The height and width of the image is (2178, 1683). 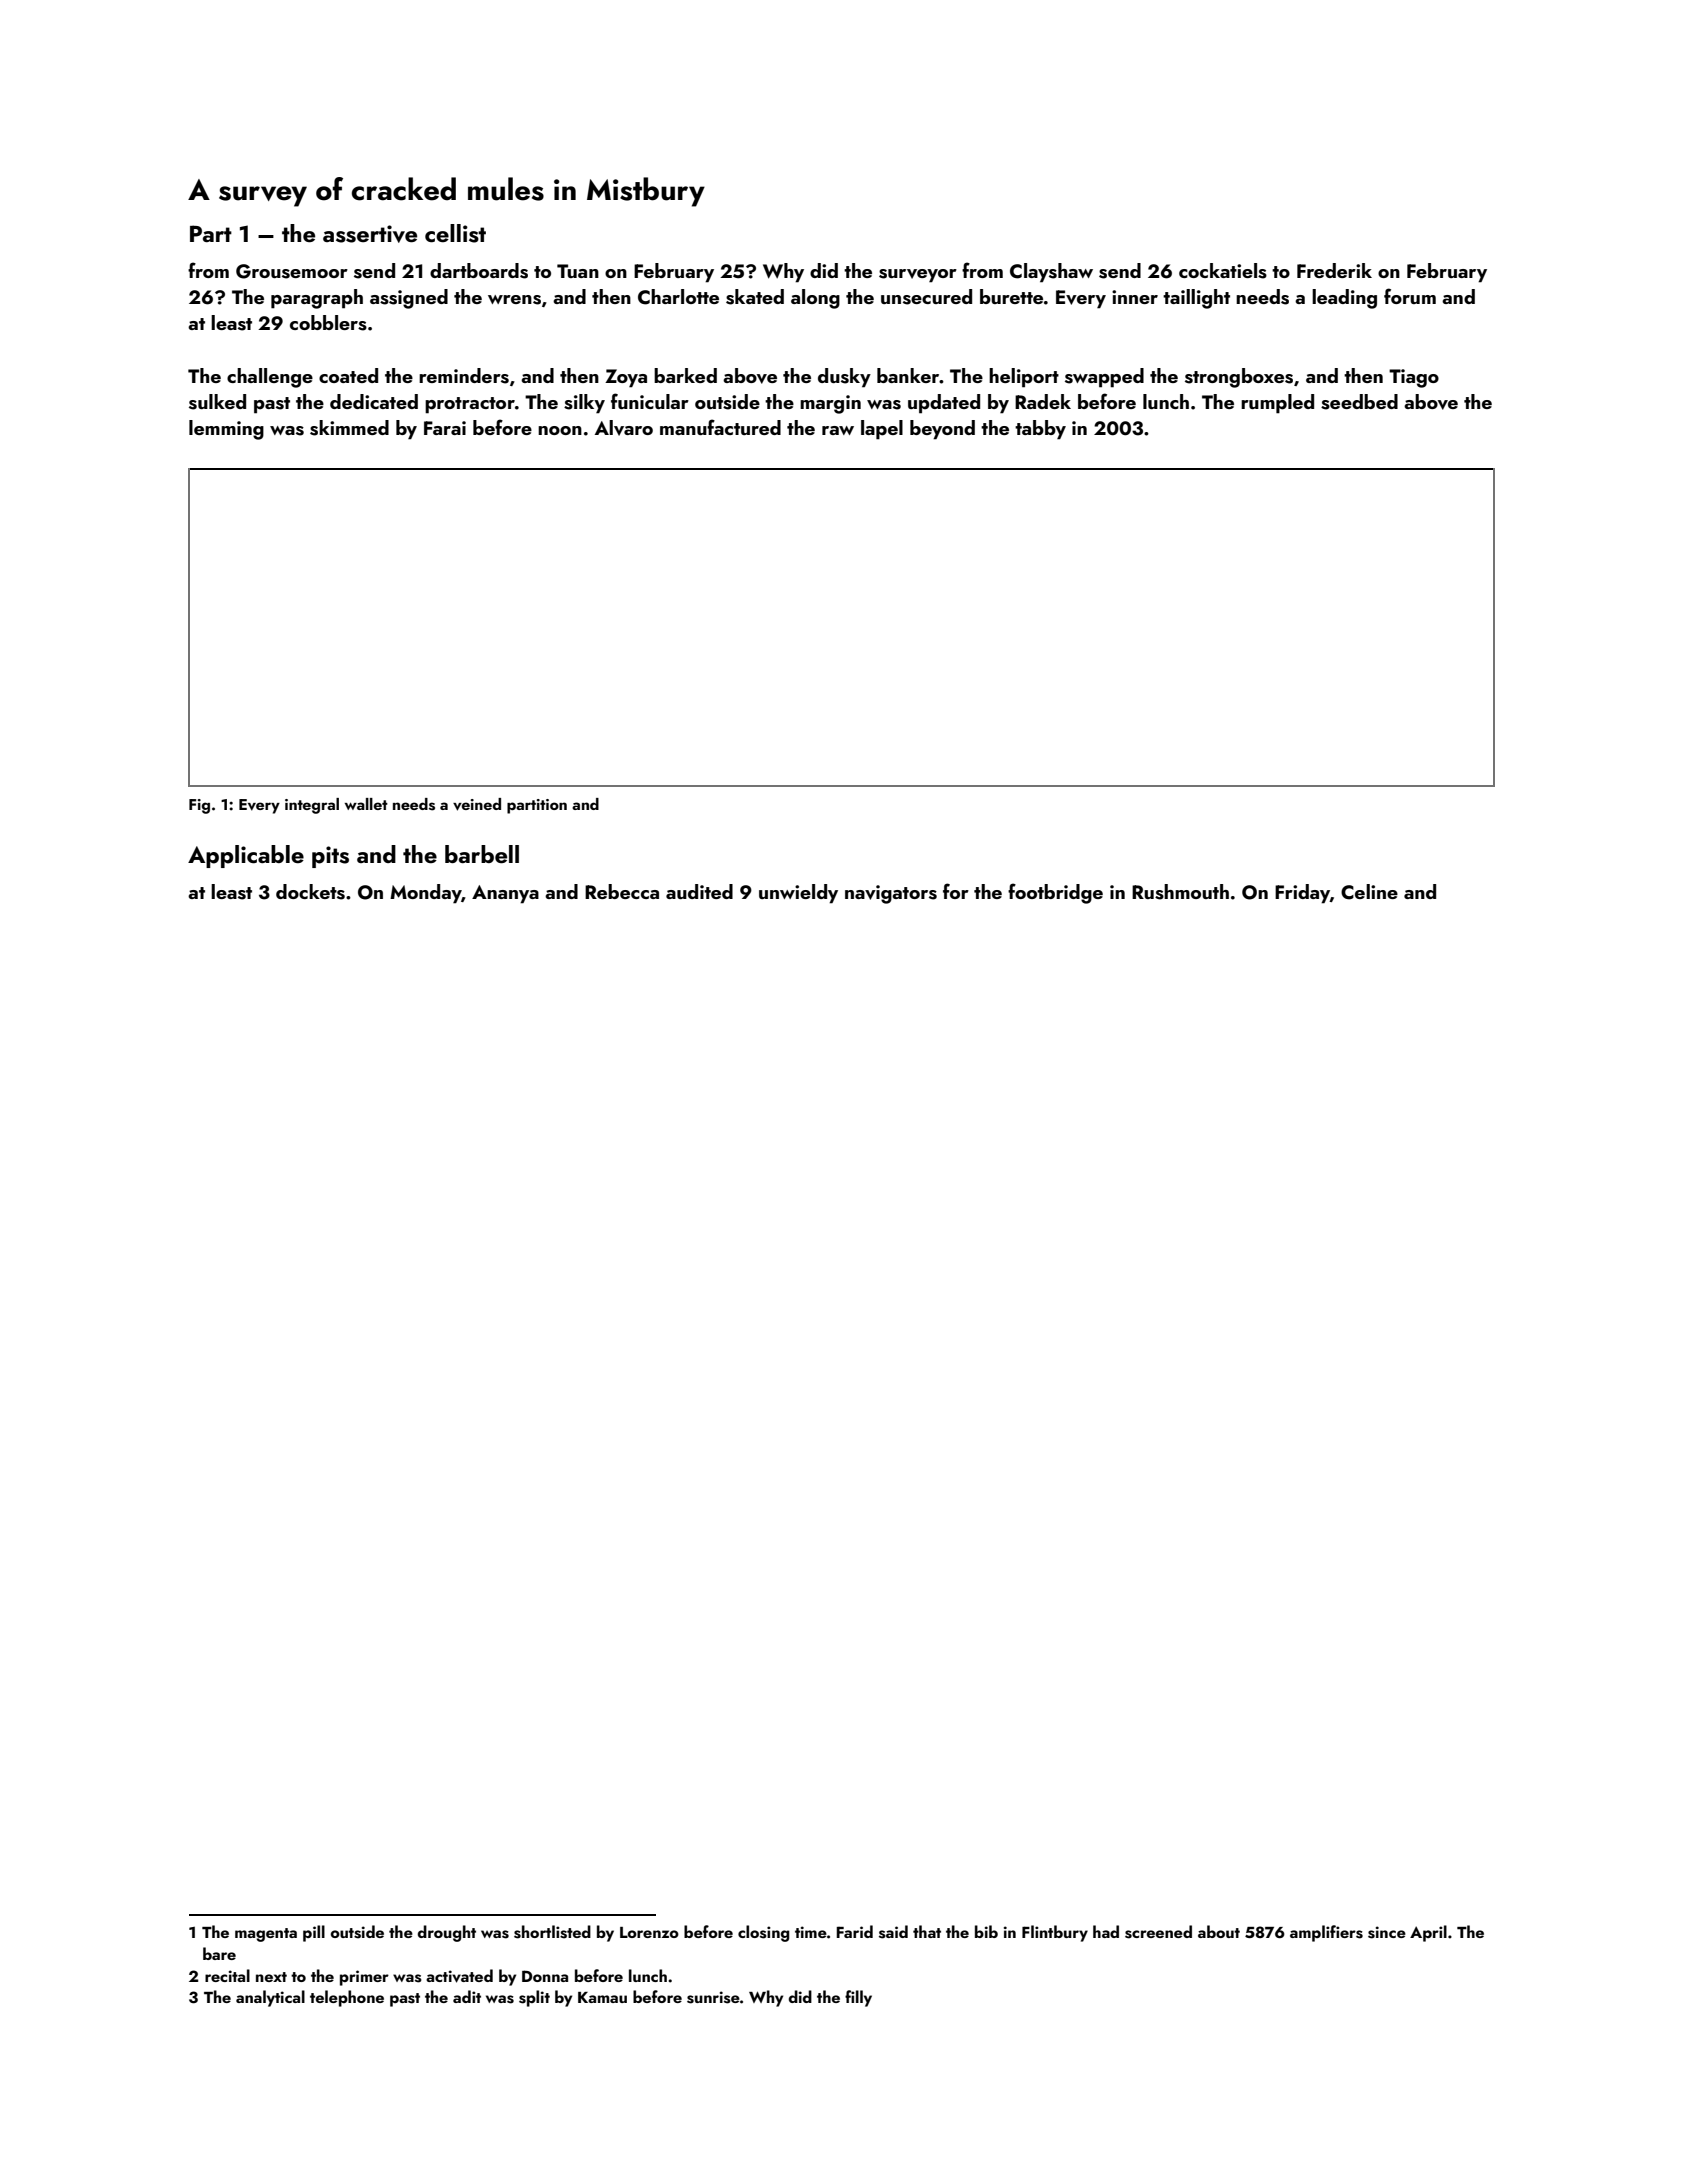 What do you see at coordinates (1219, 1931) in the image?
I see `about` at bounding box center [1219, 1931].
